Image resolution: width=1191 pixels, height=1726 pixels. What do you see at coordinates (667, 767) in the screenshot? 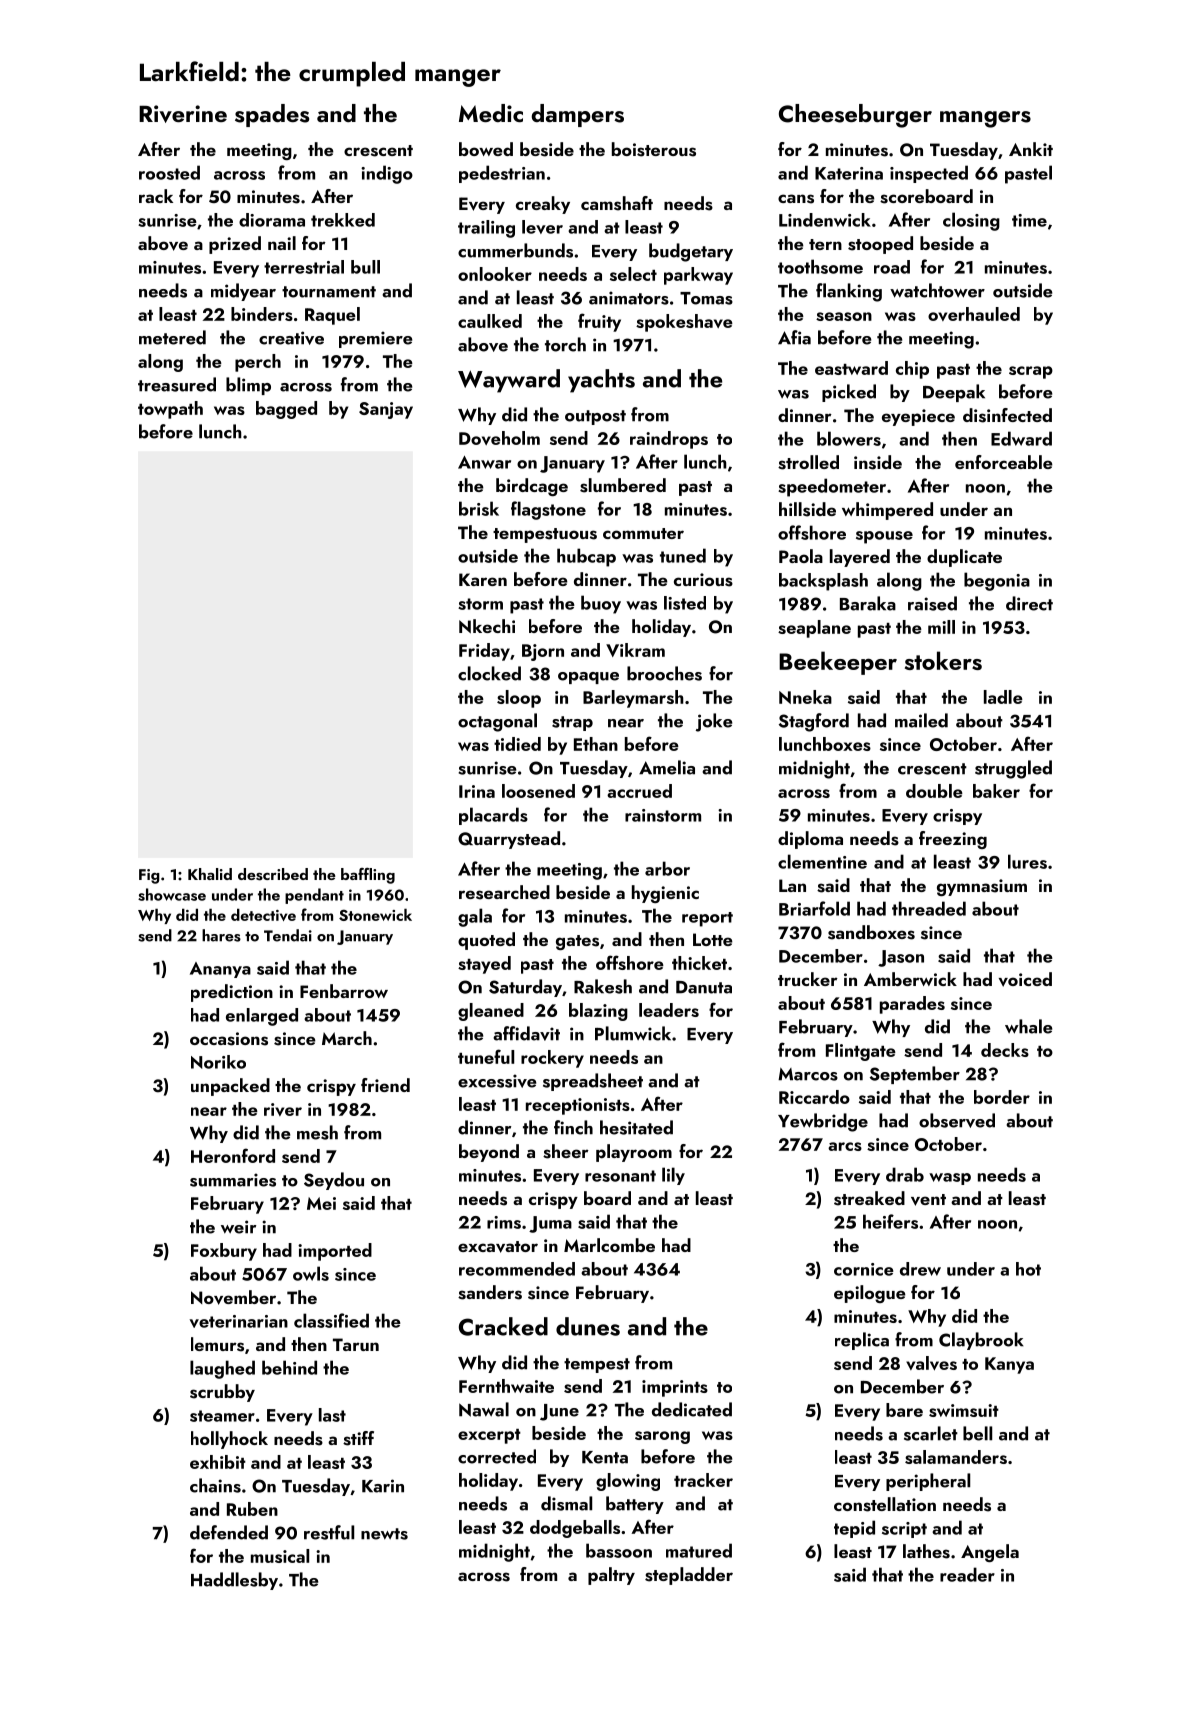
I see `Amelia` at bounding box center [667, 767].
